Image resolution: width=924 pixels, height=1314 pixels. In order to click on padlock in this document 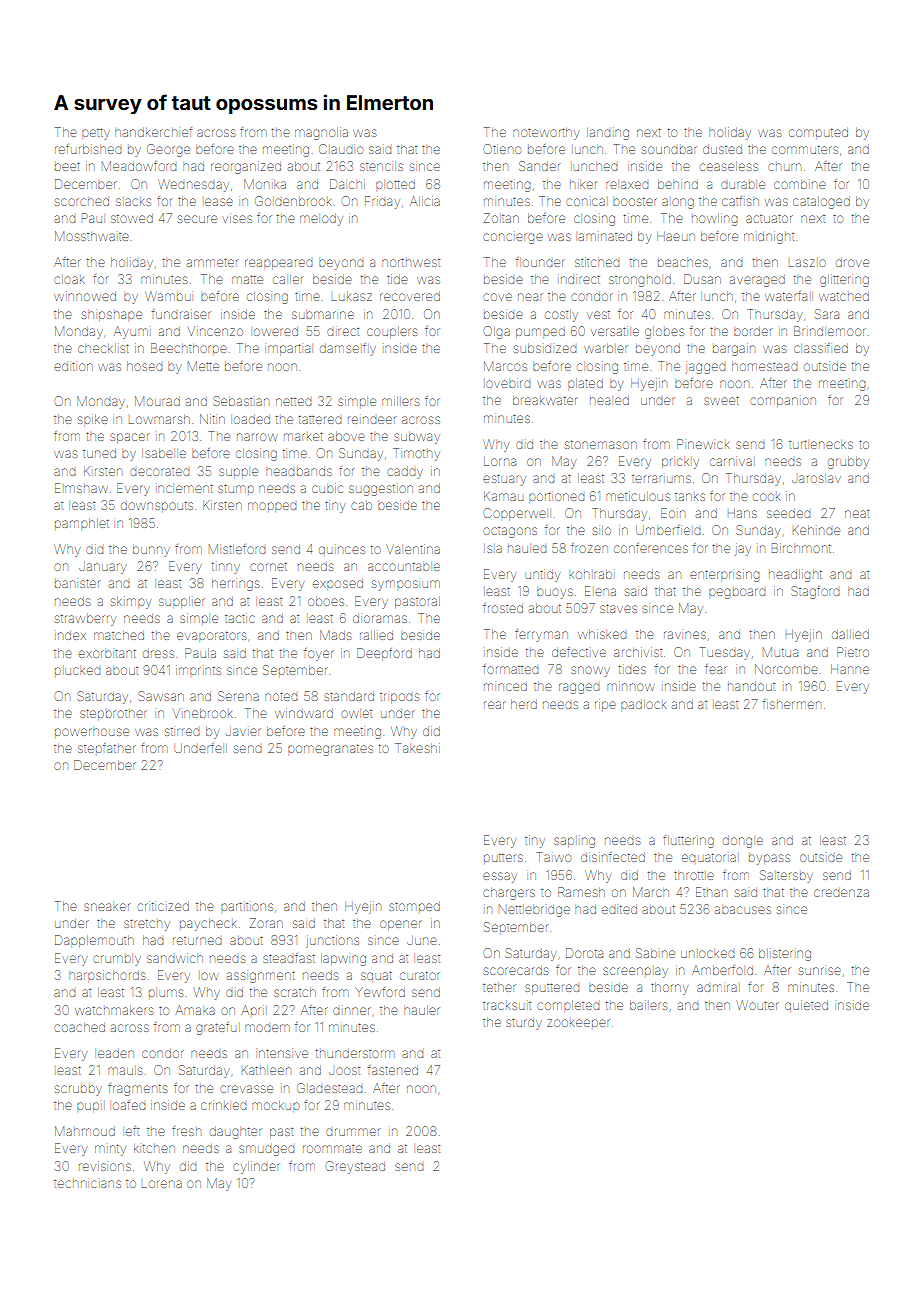, I will do `click(644, 704)`.
